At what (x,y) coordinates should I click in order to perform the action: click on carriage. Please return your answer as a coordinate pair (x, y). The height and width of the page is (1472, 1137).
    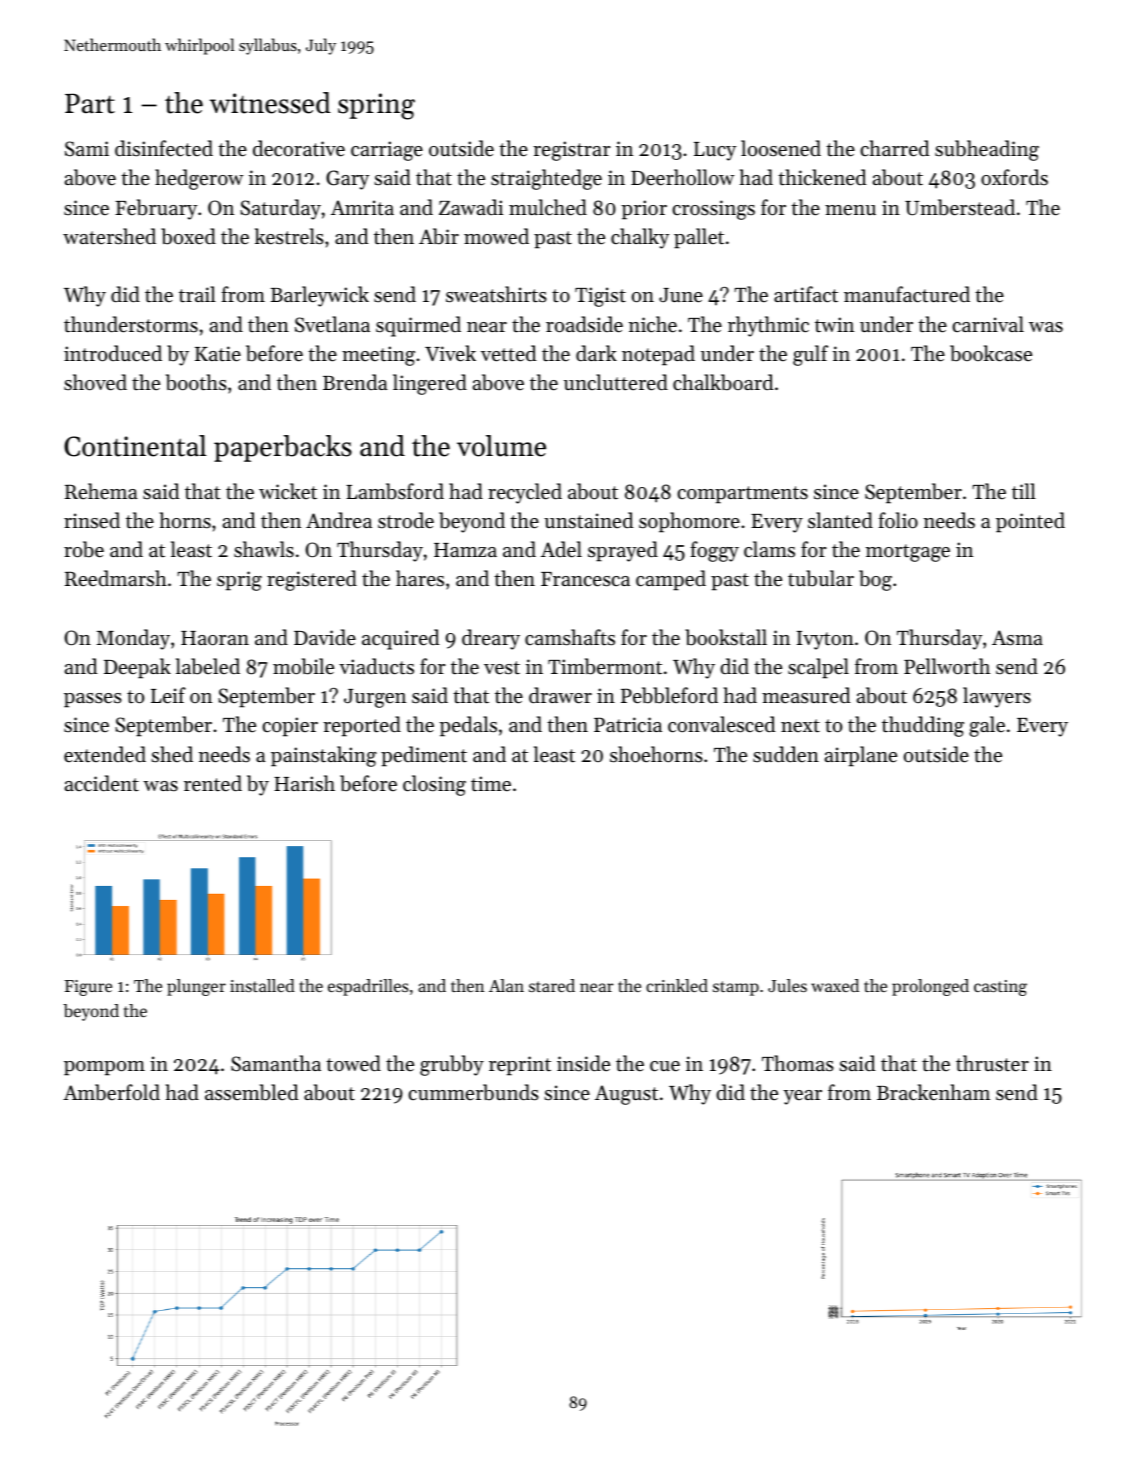
    Looking at the image, I should click on (387, 151).
